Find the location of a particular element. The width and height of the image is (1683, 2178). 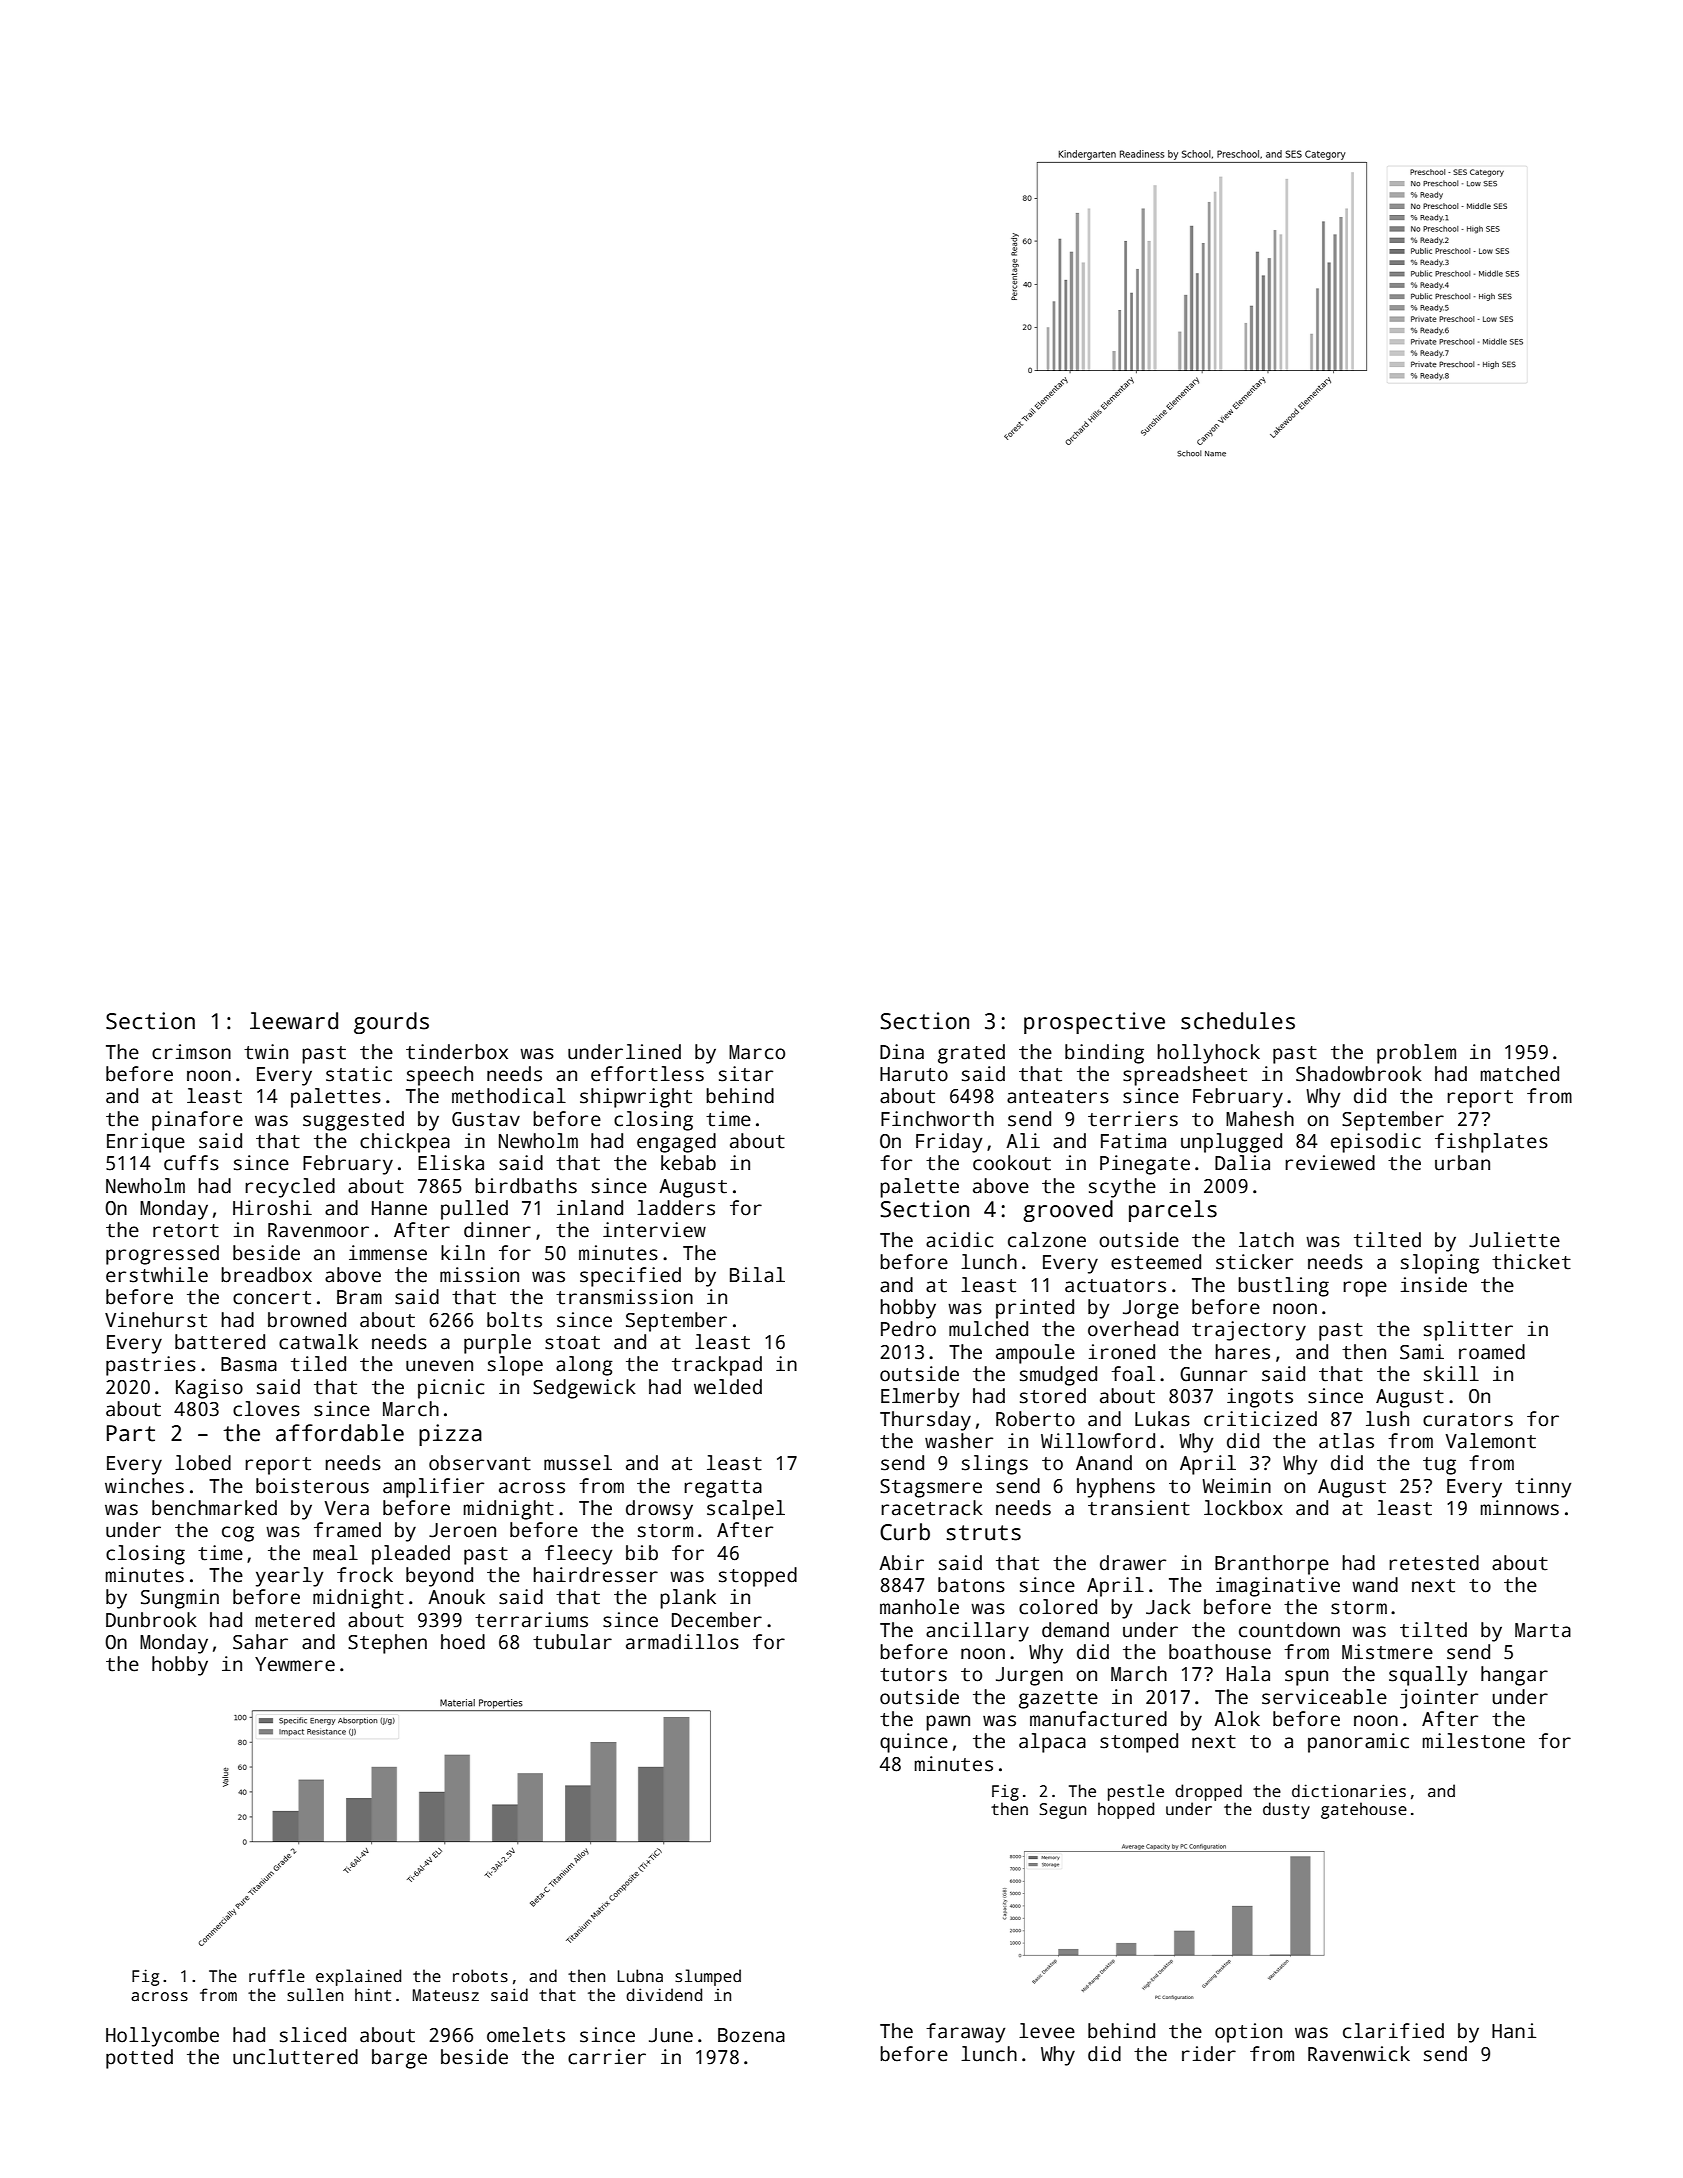

observant is located at coordinates (480, 1463).
